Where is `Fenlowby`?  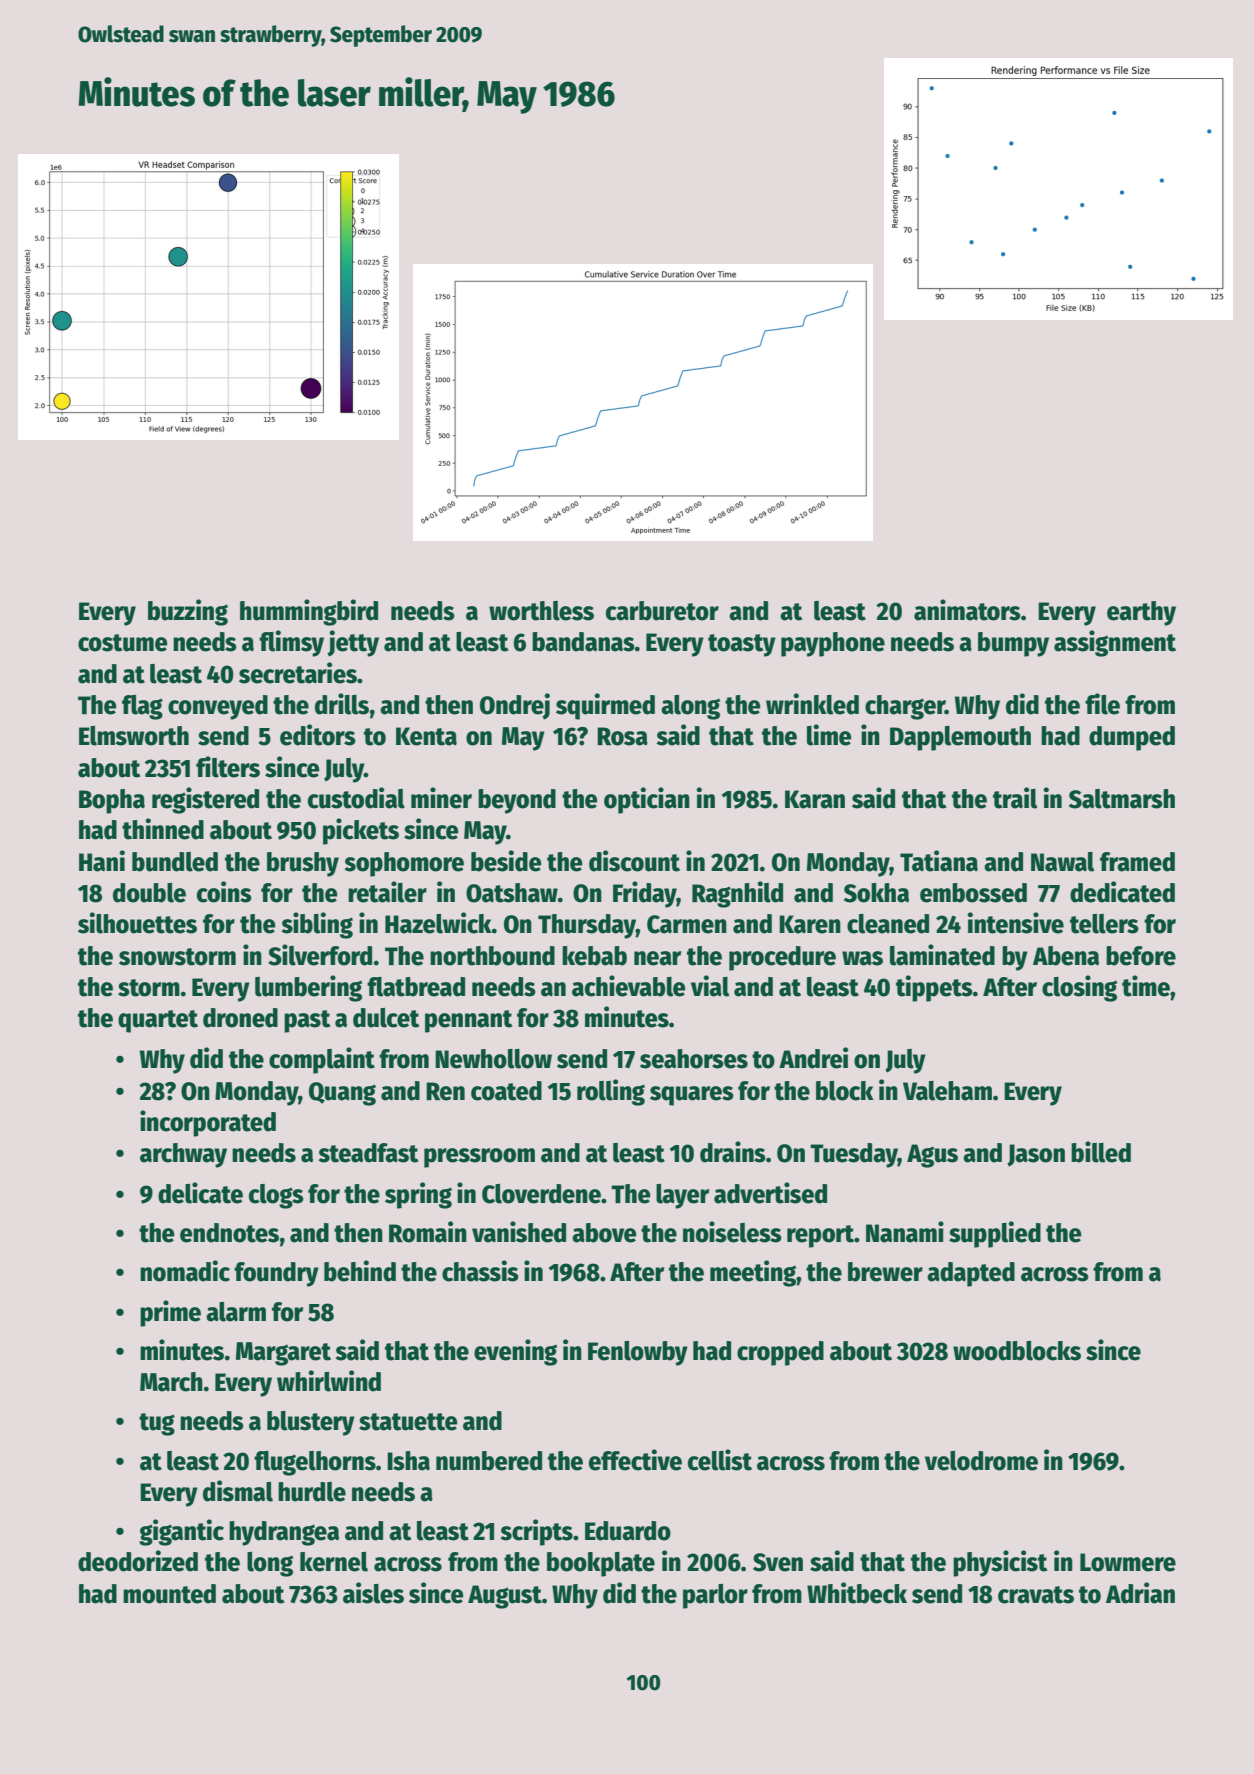
Fenlowby is located at coordinates (638, 1353).
